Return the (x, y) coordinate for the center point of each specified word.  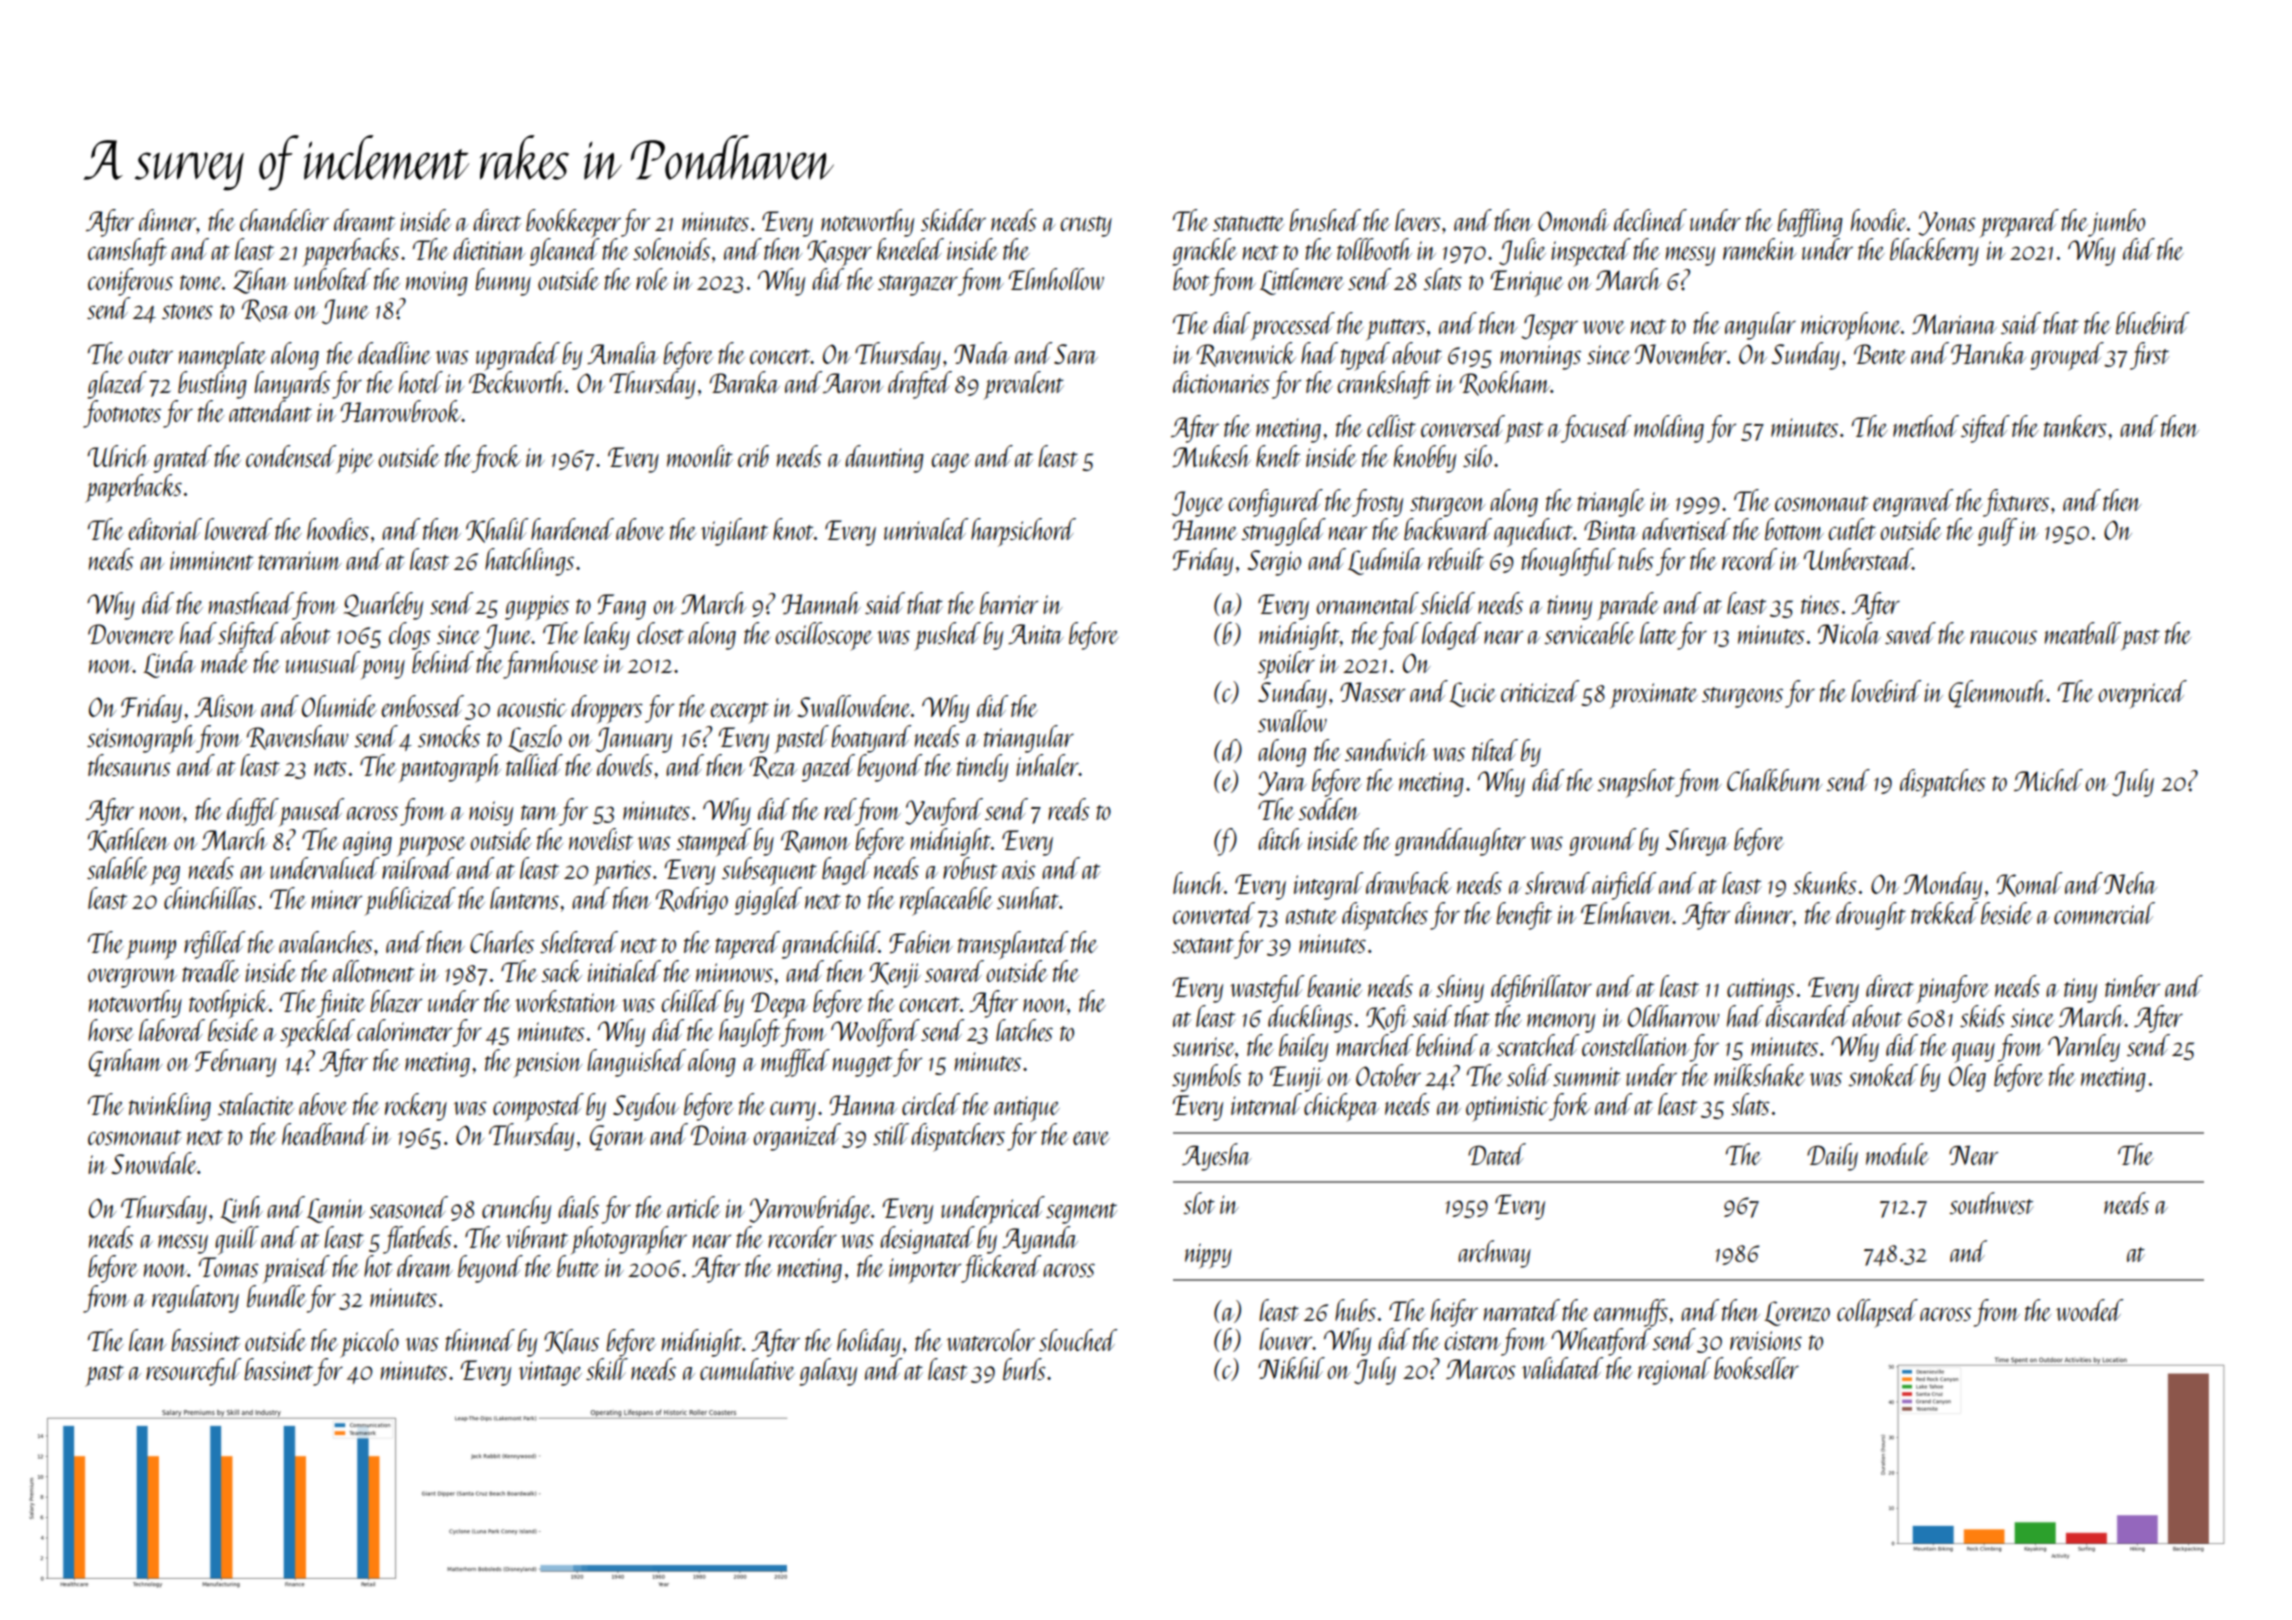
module (1897, 1154)
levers (1418, 220)
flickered (1001, 1269)
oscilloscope (824, 636)
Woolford (875, 1033)
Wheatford (1601, 1342)
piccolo (369, 1343)
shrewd (1557, 883)
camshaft (127, 252)
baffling (1810, 223)
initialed (624, 971)
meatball (2083, 633)
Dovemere (131, 634)
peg (165, 875)
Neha (2130, 883)
